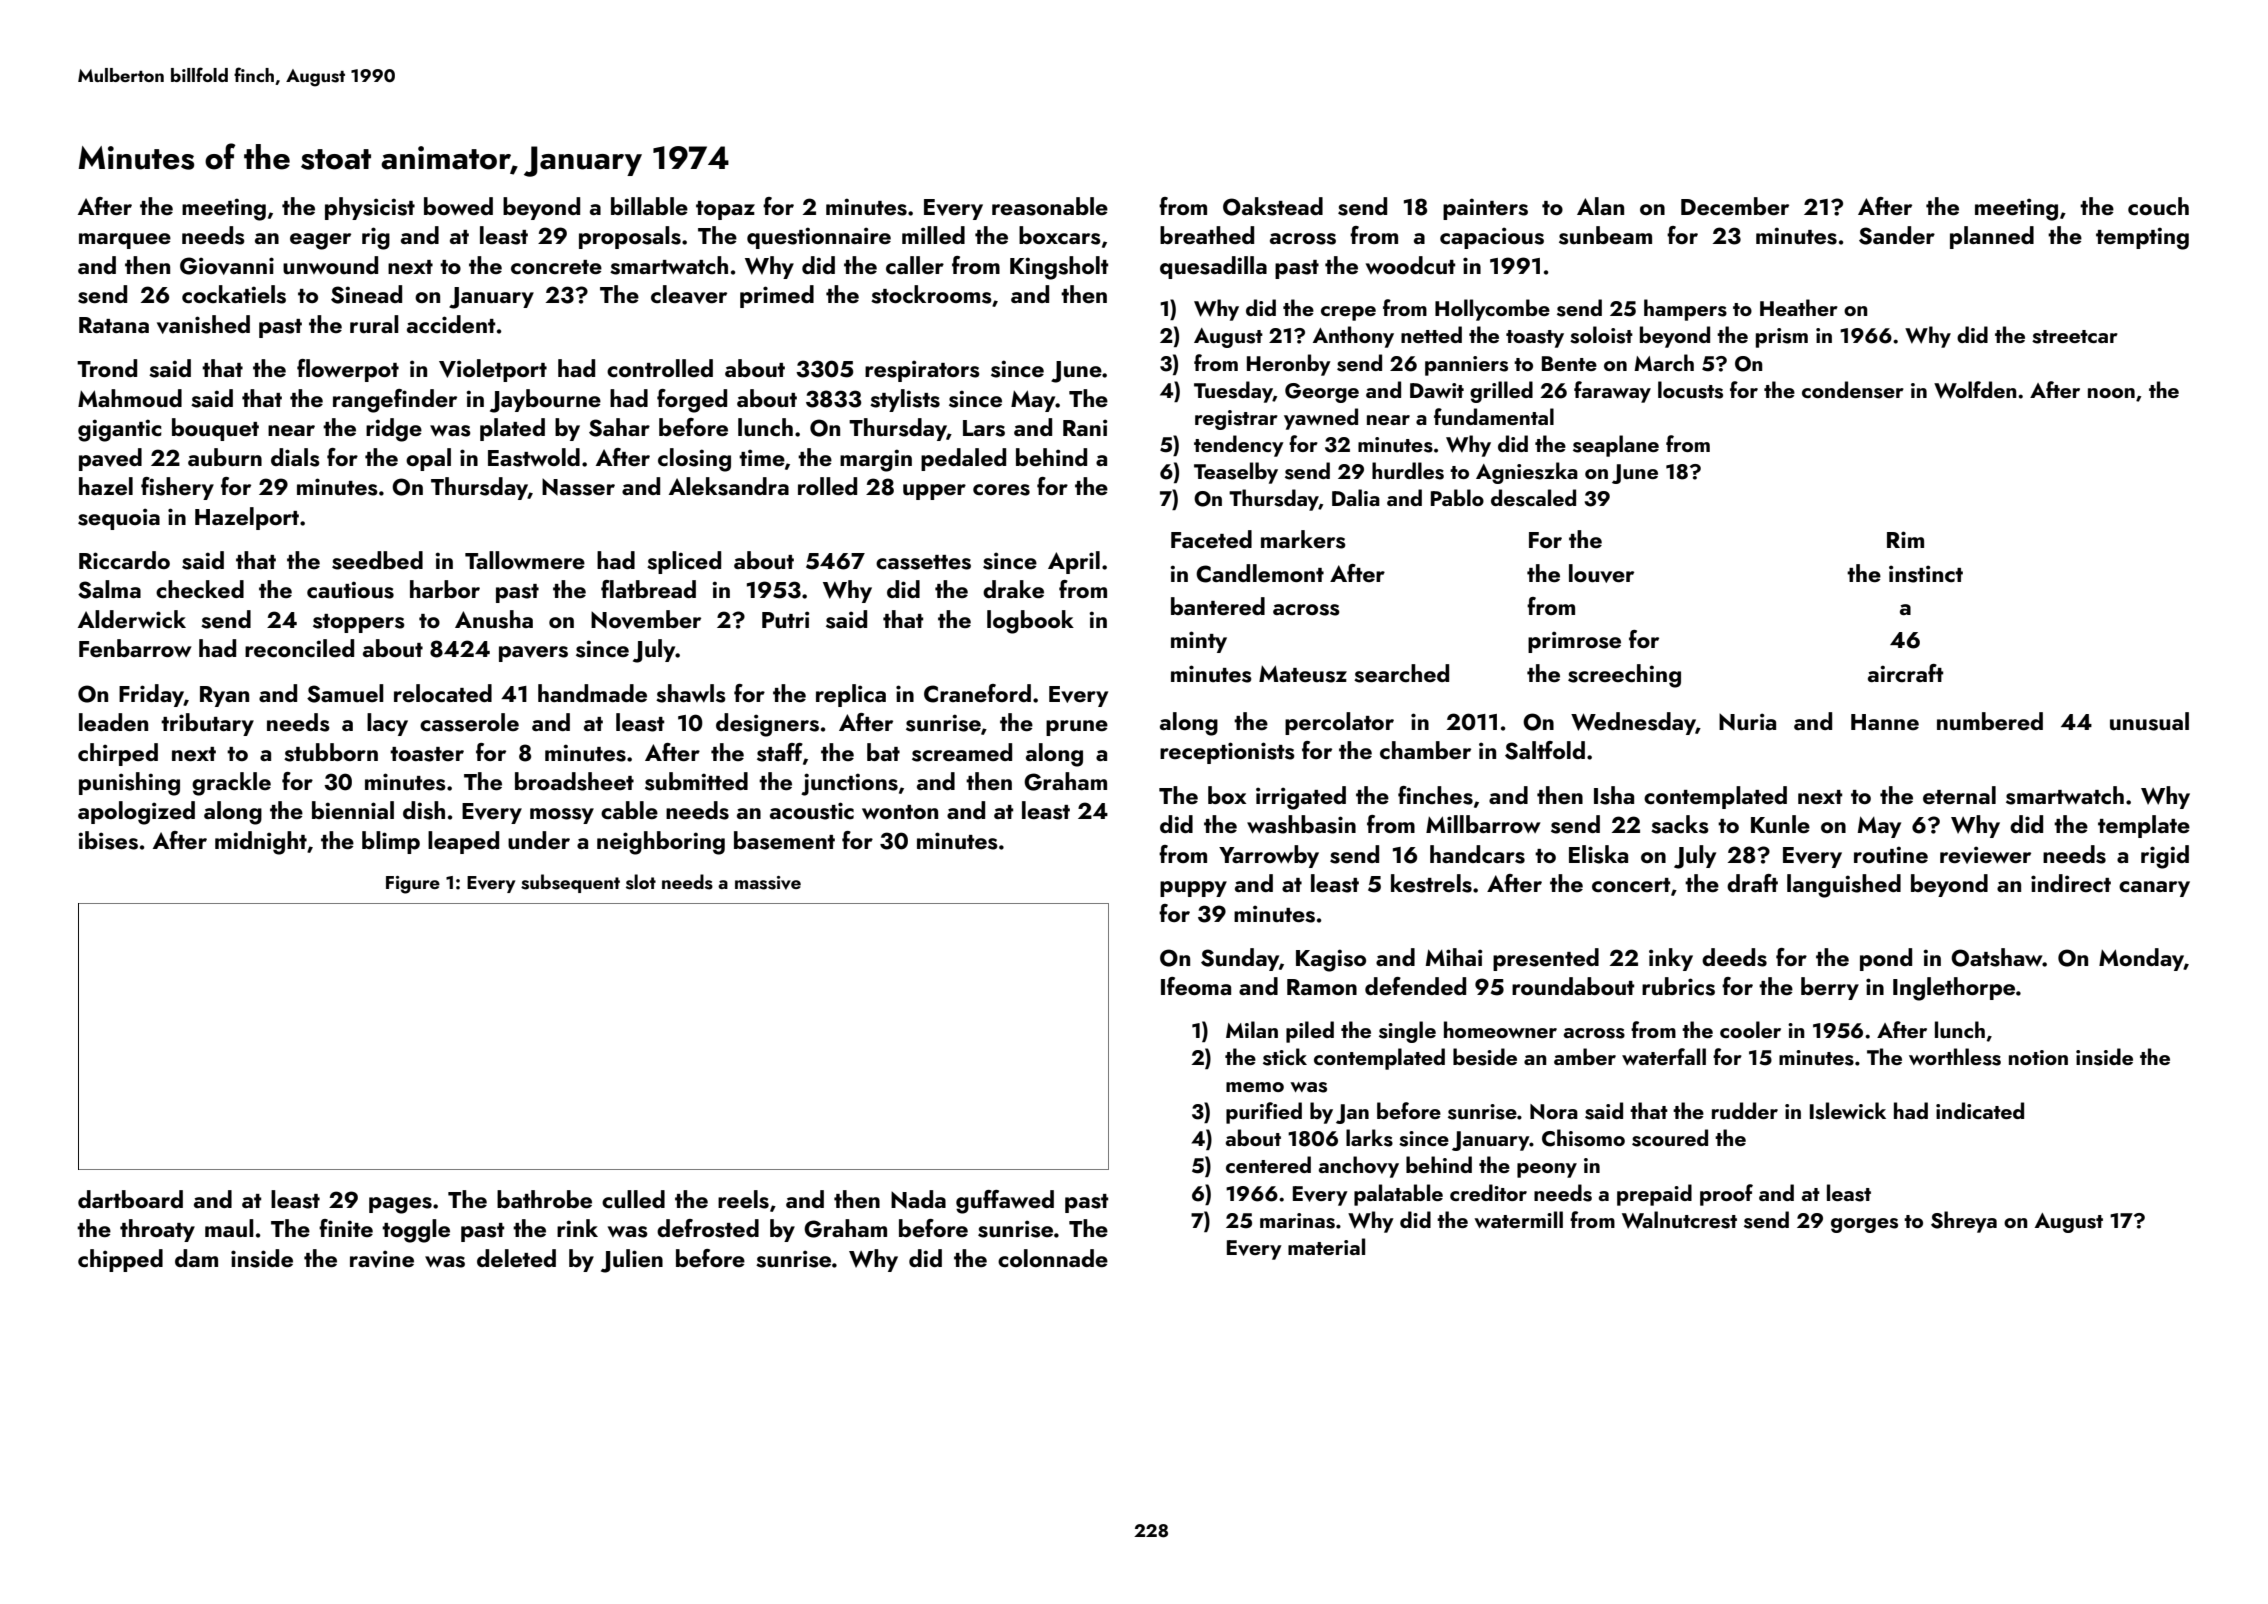 The image size is (2268, 1604). Describe the element at coordinates (1213, 267) in the screenshot. I see `quesadilla` at that location.
